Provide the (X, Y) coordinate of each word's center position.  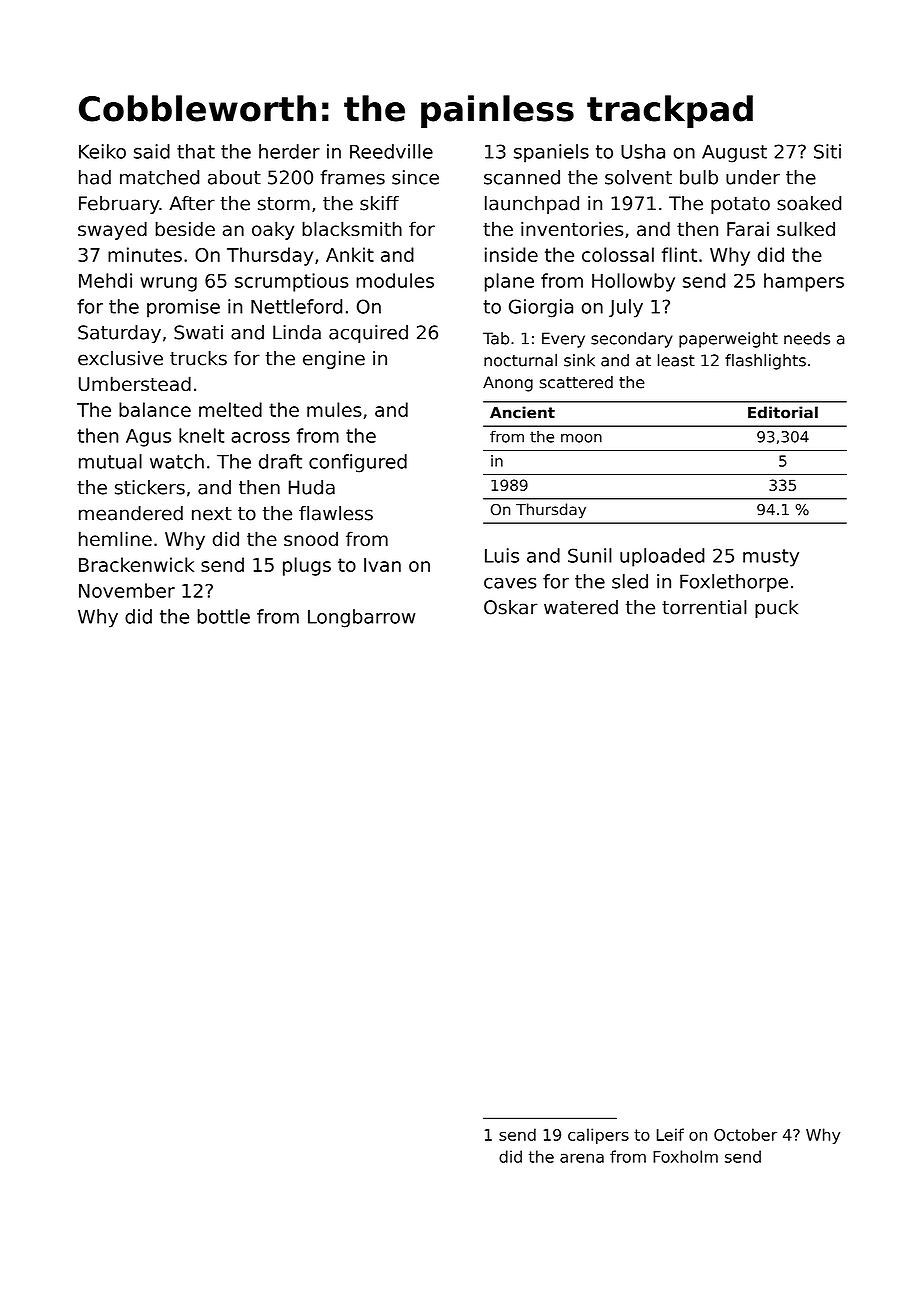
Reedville (391, 151)
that (196, 151)
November (127, 590)
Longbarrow (361, 618)
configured (358, 463)
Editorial (783, 412)
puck (776, 609)
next (212, 514)
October (745, 1134)
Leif (670, 1134)
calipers (598, 1136)
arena (582, 1158)
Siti (827, 151)
